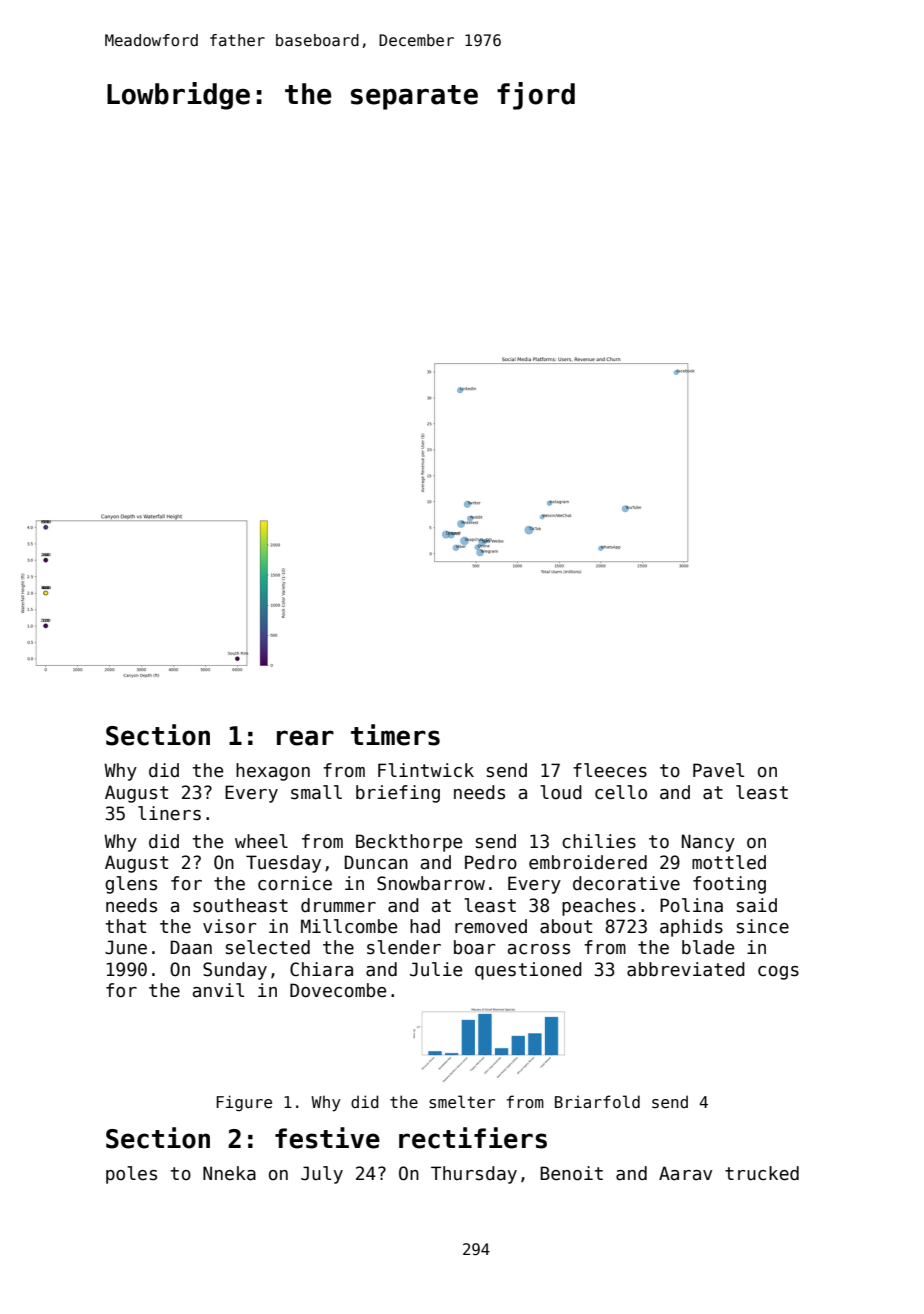  I want to click on Nneka, so click(229, 1173).
